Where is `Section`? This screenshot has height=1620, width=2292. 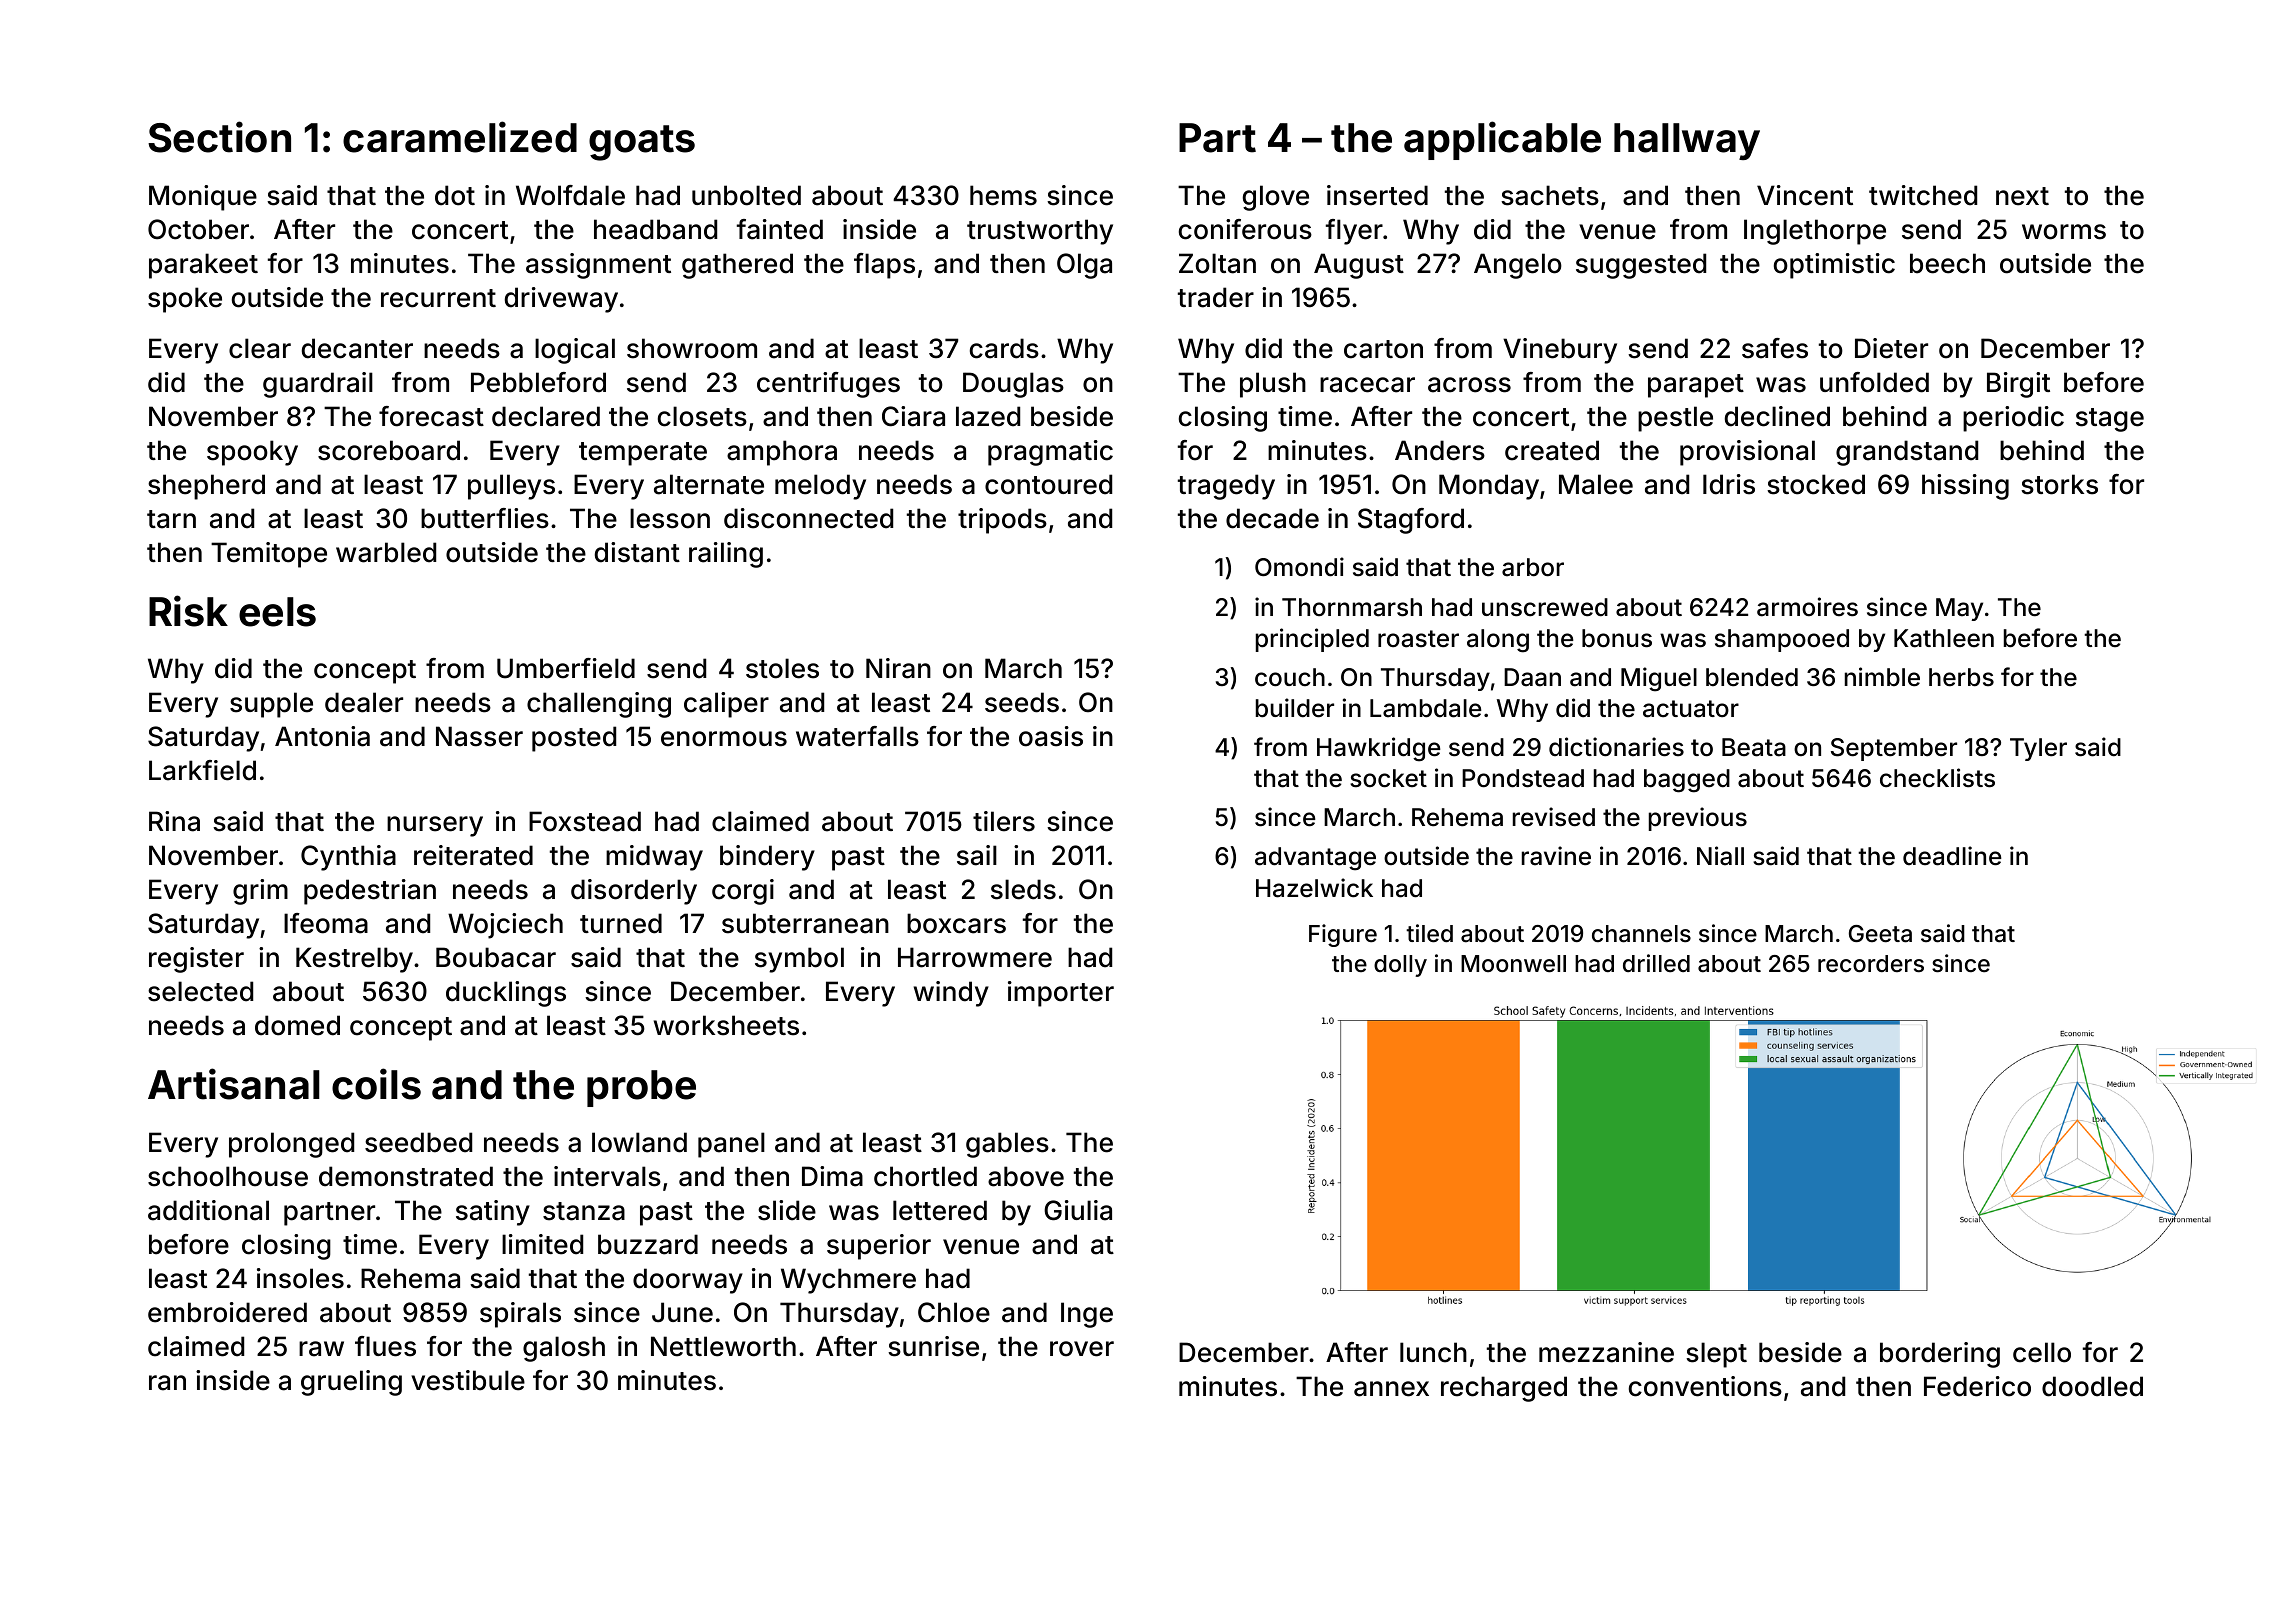
Section is located at coordinates (219, 137).
